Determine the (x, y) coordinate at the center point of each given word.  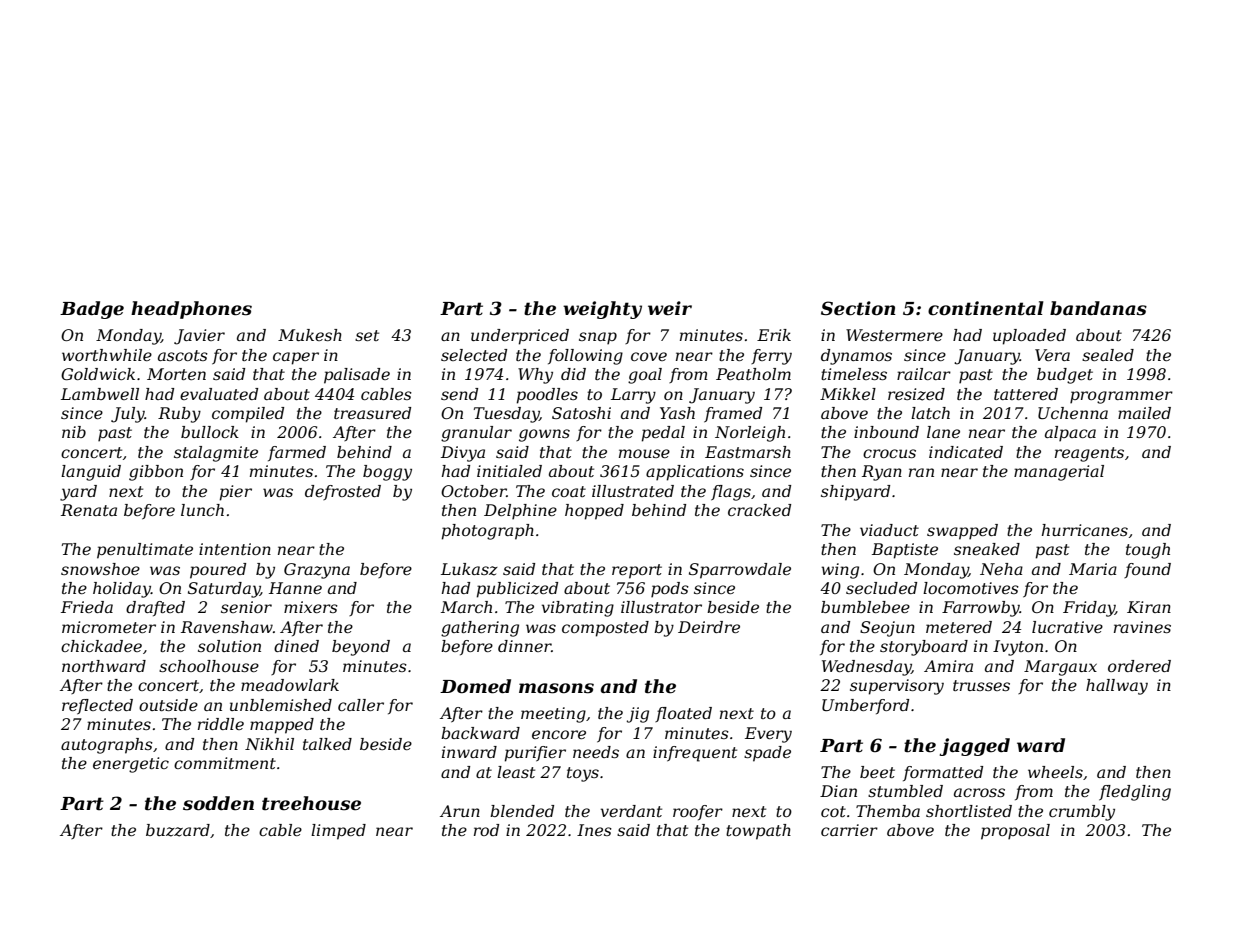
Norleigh (750, 434)
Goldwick (98, 374)
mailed (1144, 413)
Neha (1001, 569)
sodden (218, 803)
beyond (361, 648)
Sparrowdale (740, 571)
